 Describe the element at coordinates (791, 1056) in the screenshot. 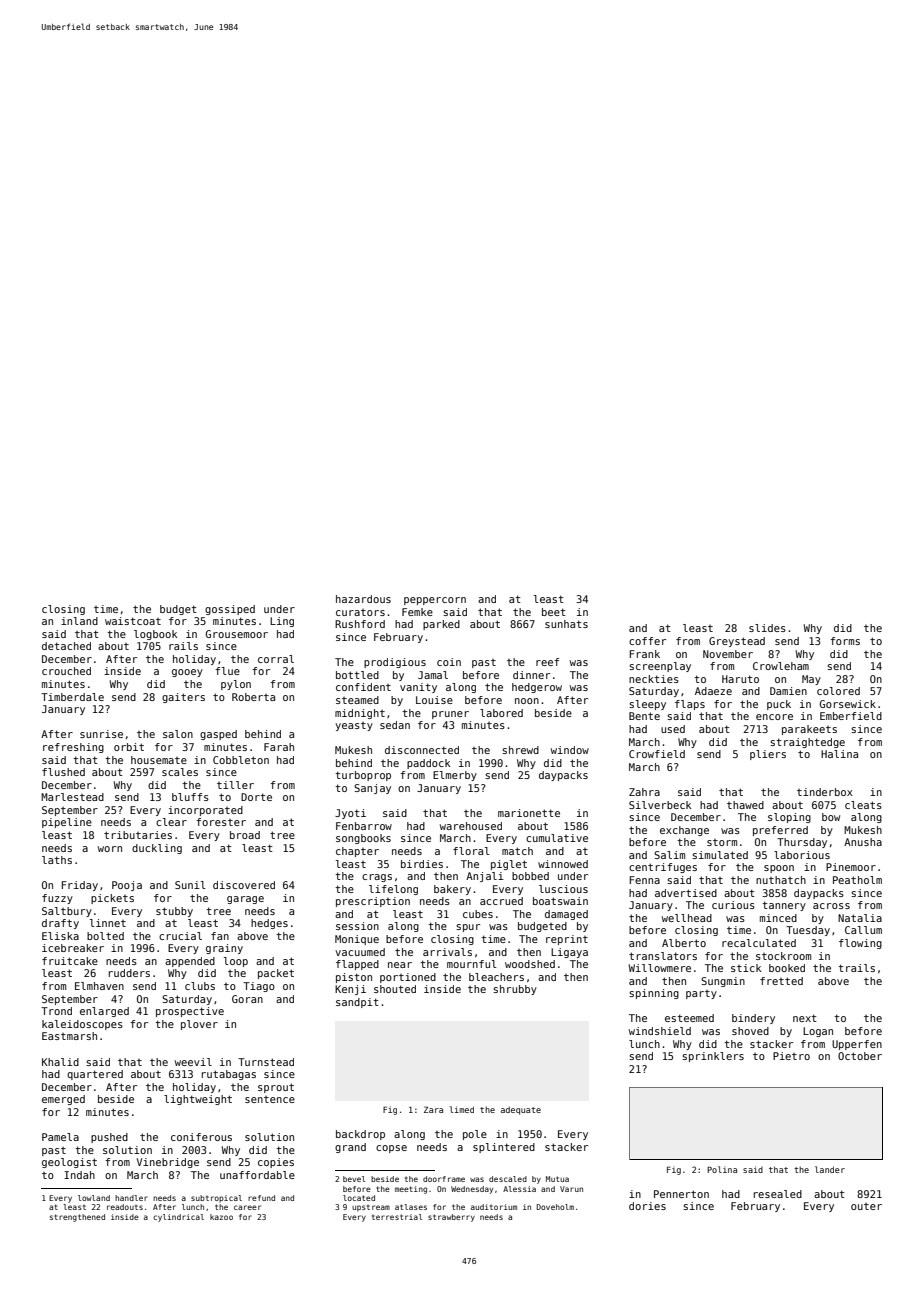

I see `Pietro` at that location.
